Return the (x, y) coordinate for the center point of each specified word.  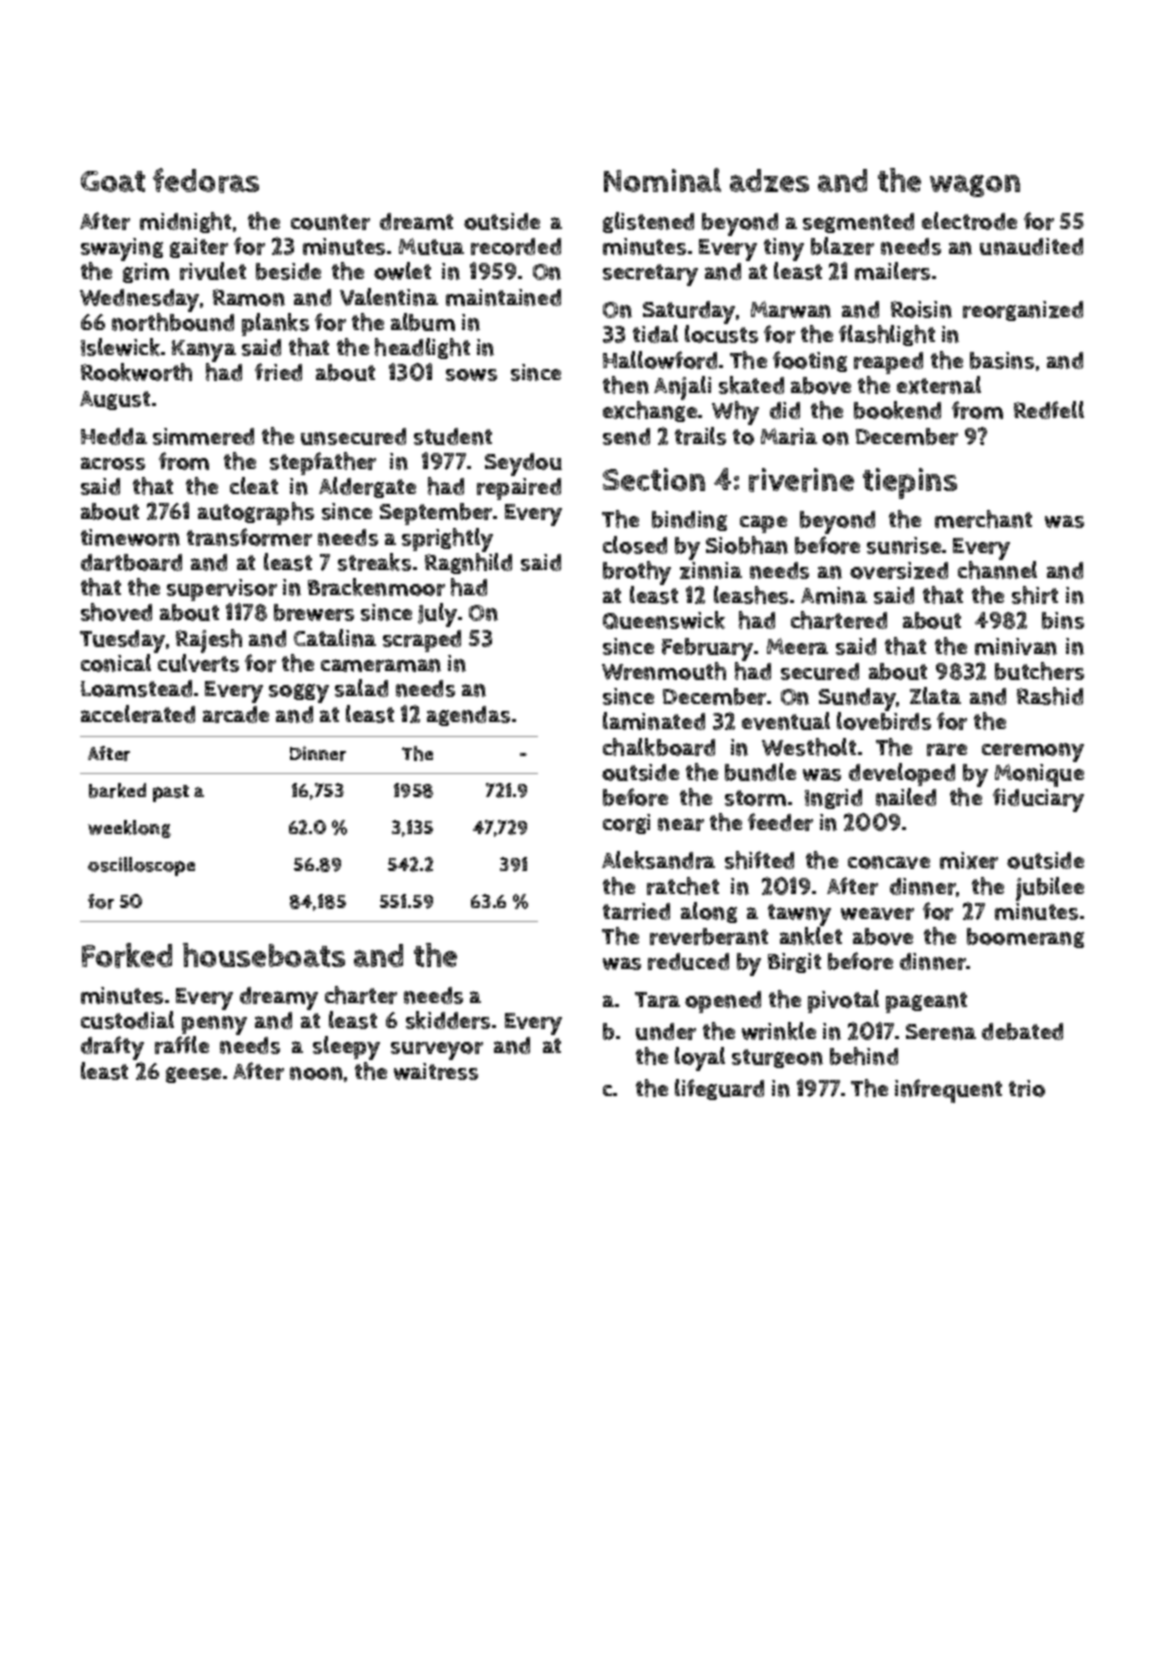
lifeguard (719, 1089)
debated (1022, 1031)
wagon (975, 186)
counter (330, 222)
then (626, 385)
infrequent (948, 1091)
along (709, 912)
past (171, 793)
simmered (203, 436)
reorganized (1023, 311)
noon (316, 1073)
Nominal (662, 180)
